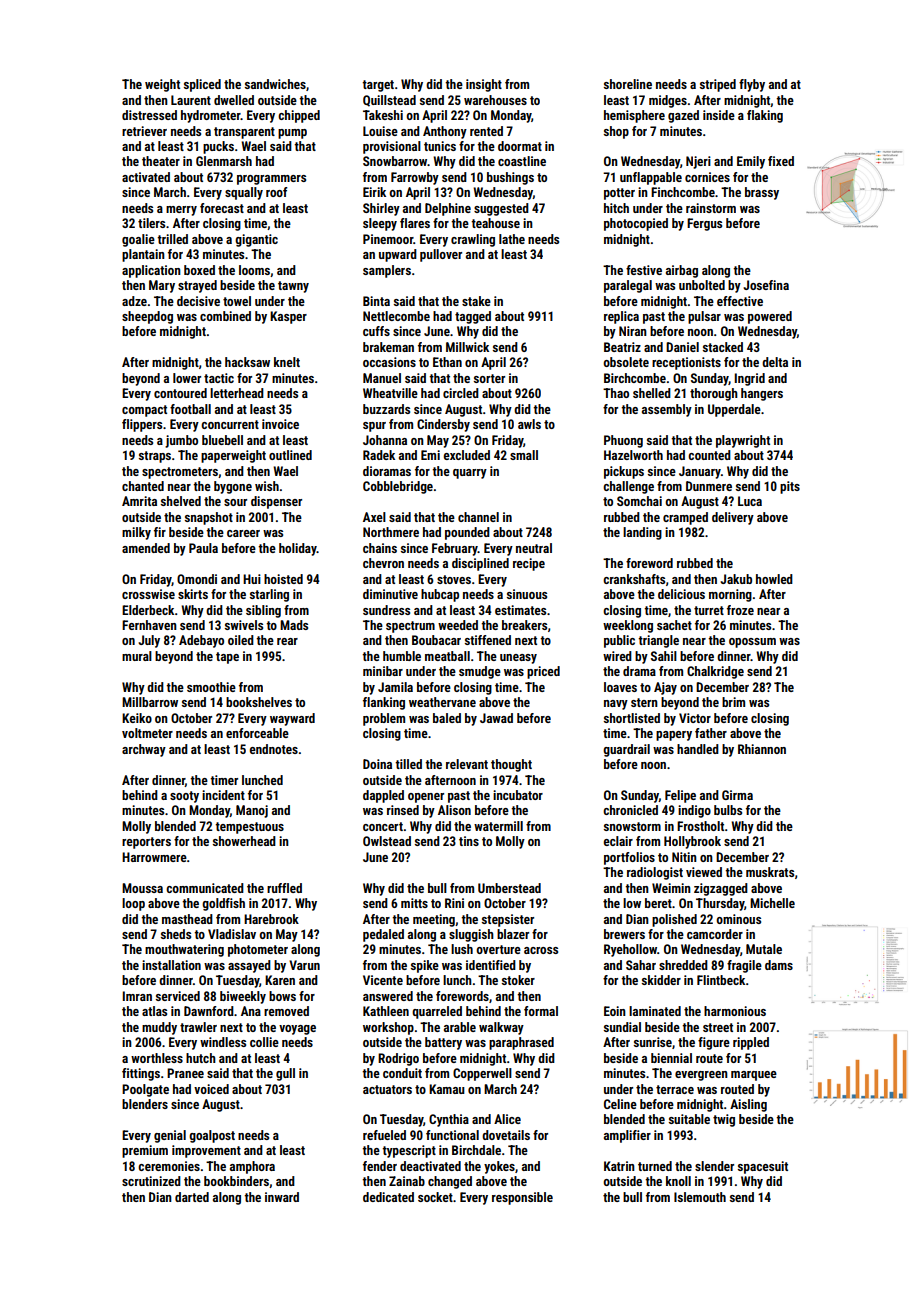 The image size is (924, 1308). I want to click on Manoj, so click(252, 811).
